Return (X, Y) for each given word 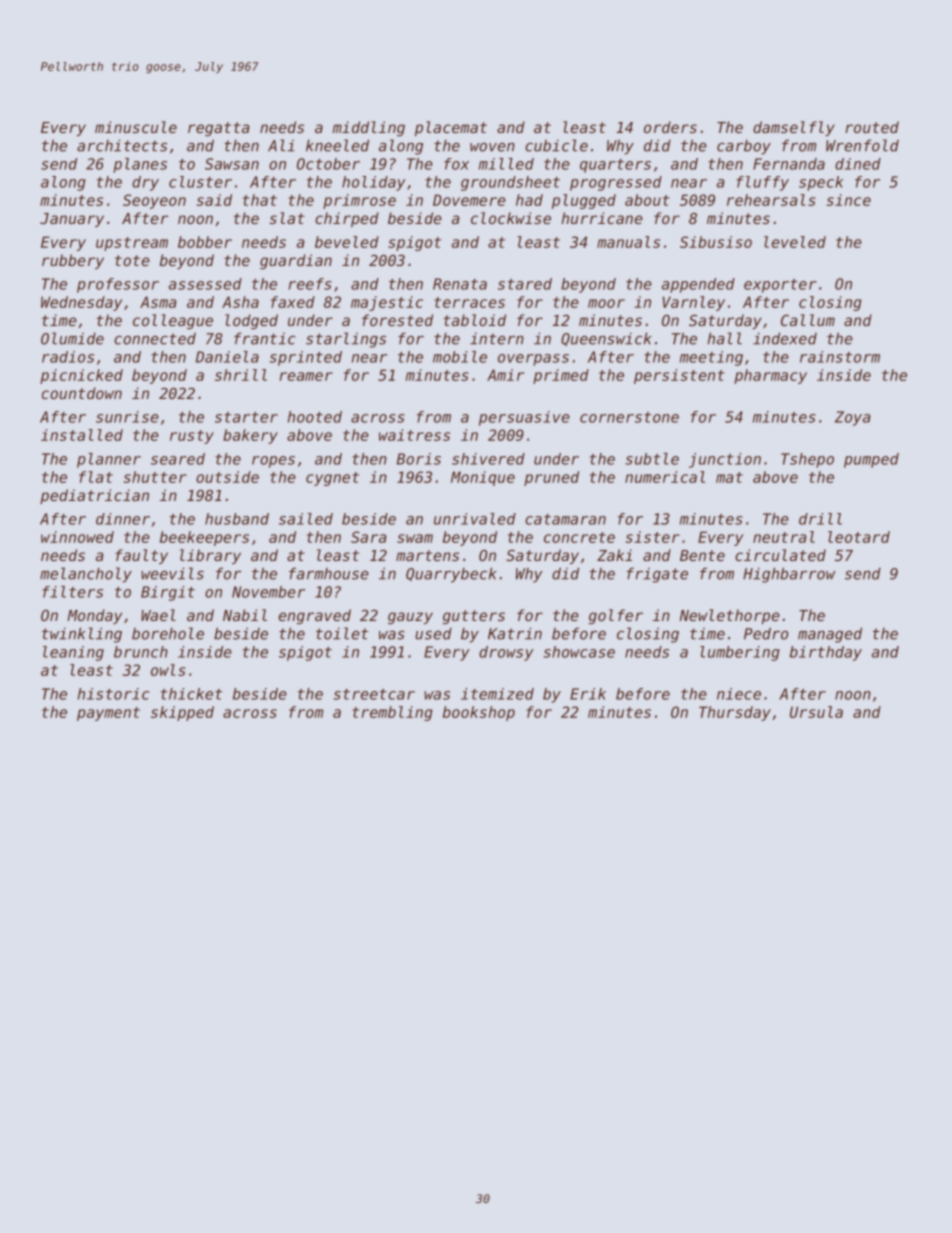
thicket (191, 694)
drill (820, 519)
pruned (551, 478)
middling (368, 128)
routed (872, 127)
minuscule (136, 127)
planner (109, 460)
